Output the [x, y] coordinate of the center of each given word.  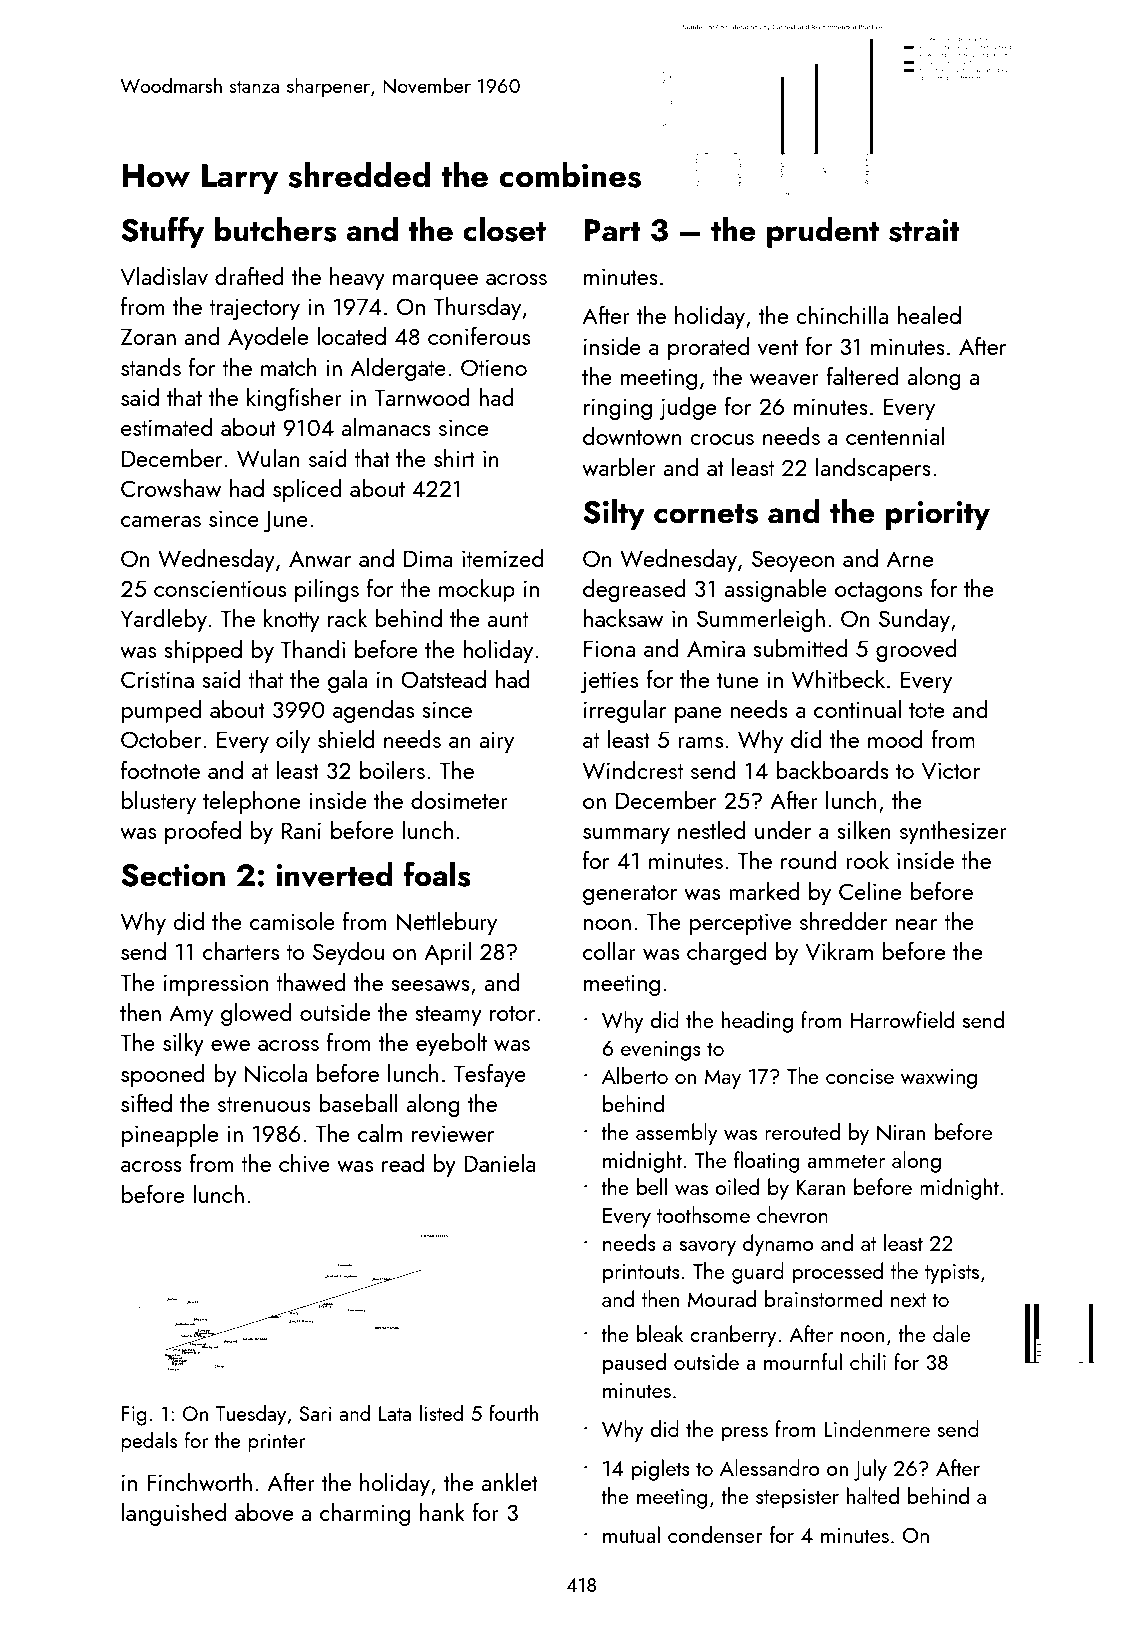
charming [365, 1514]
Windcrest [633, 770]
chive [304, 1163]
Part [612, 230]
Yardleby [164, 620]
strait [924, 230]
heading [757, 1022]
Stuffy [162, 232]
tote [926, 710]
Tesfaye [490, 1075]
